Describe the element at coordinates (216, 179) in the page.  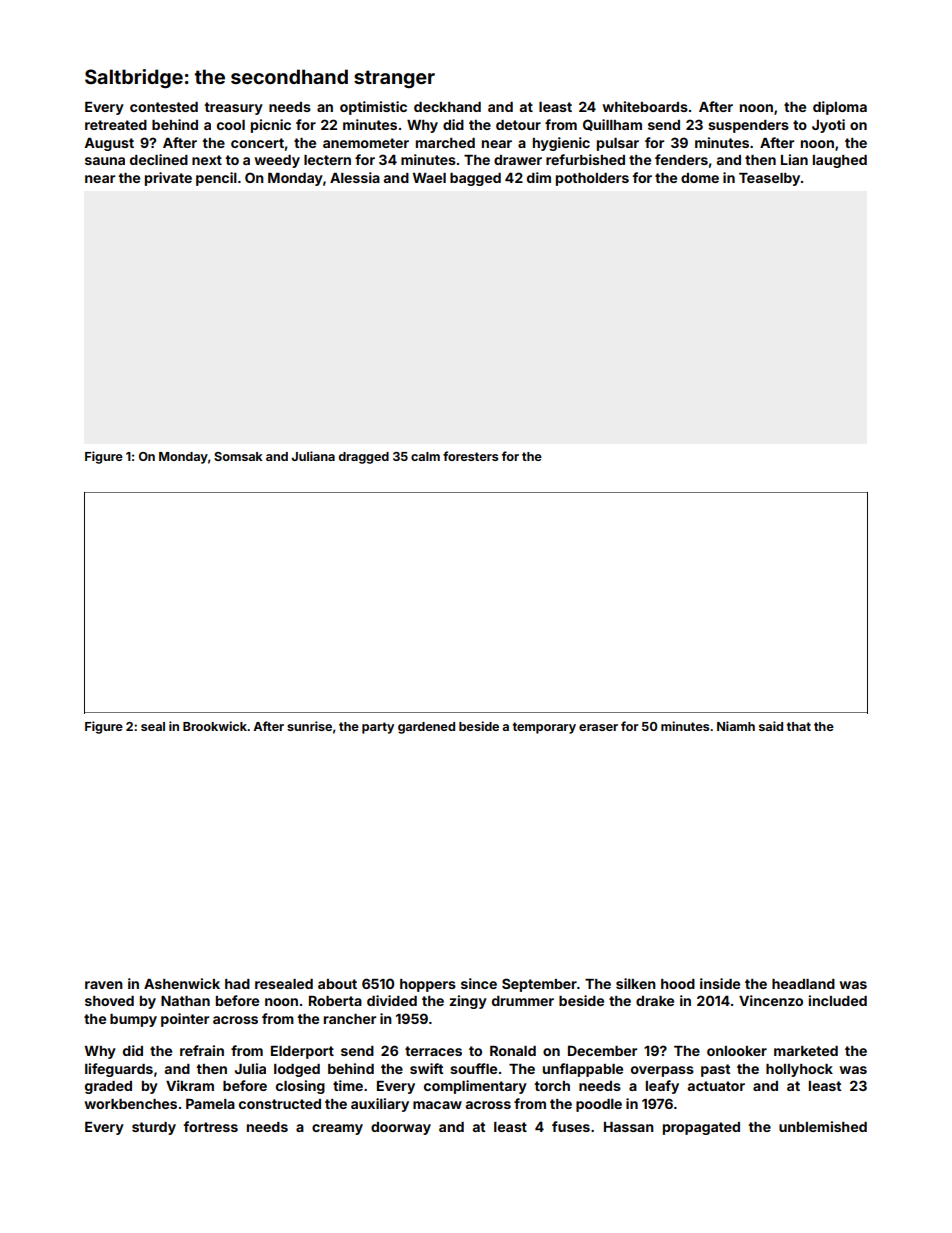
I see `pencil` at that location.
